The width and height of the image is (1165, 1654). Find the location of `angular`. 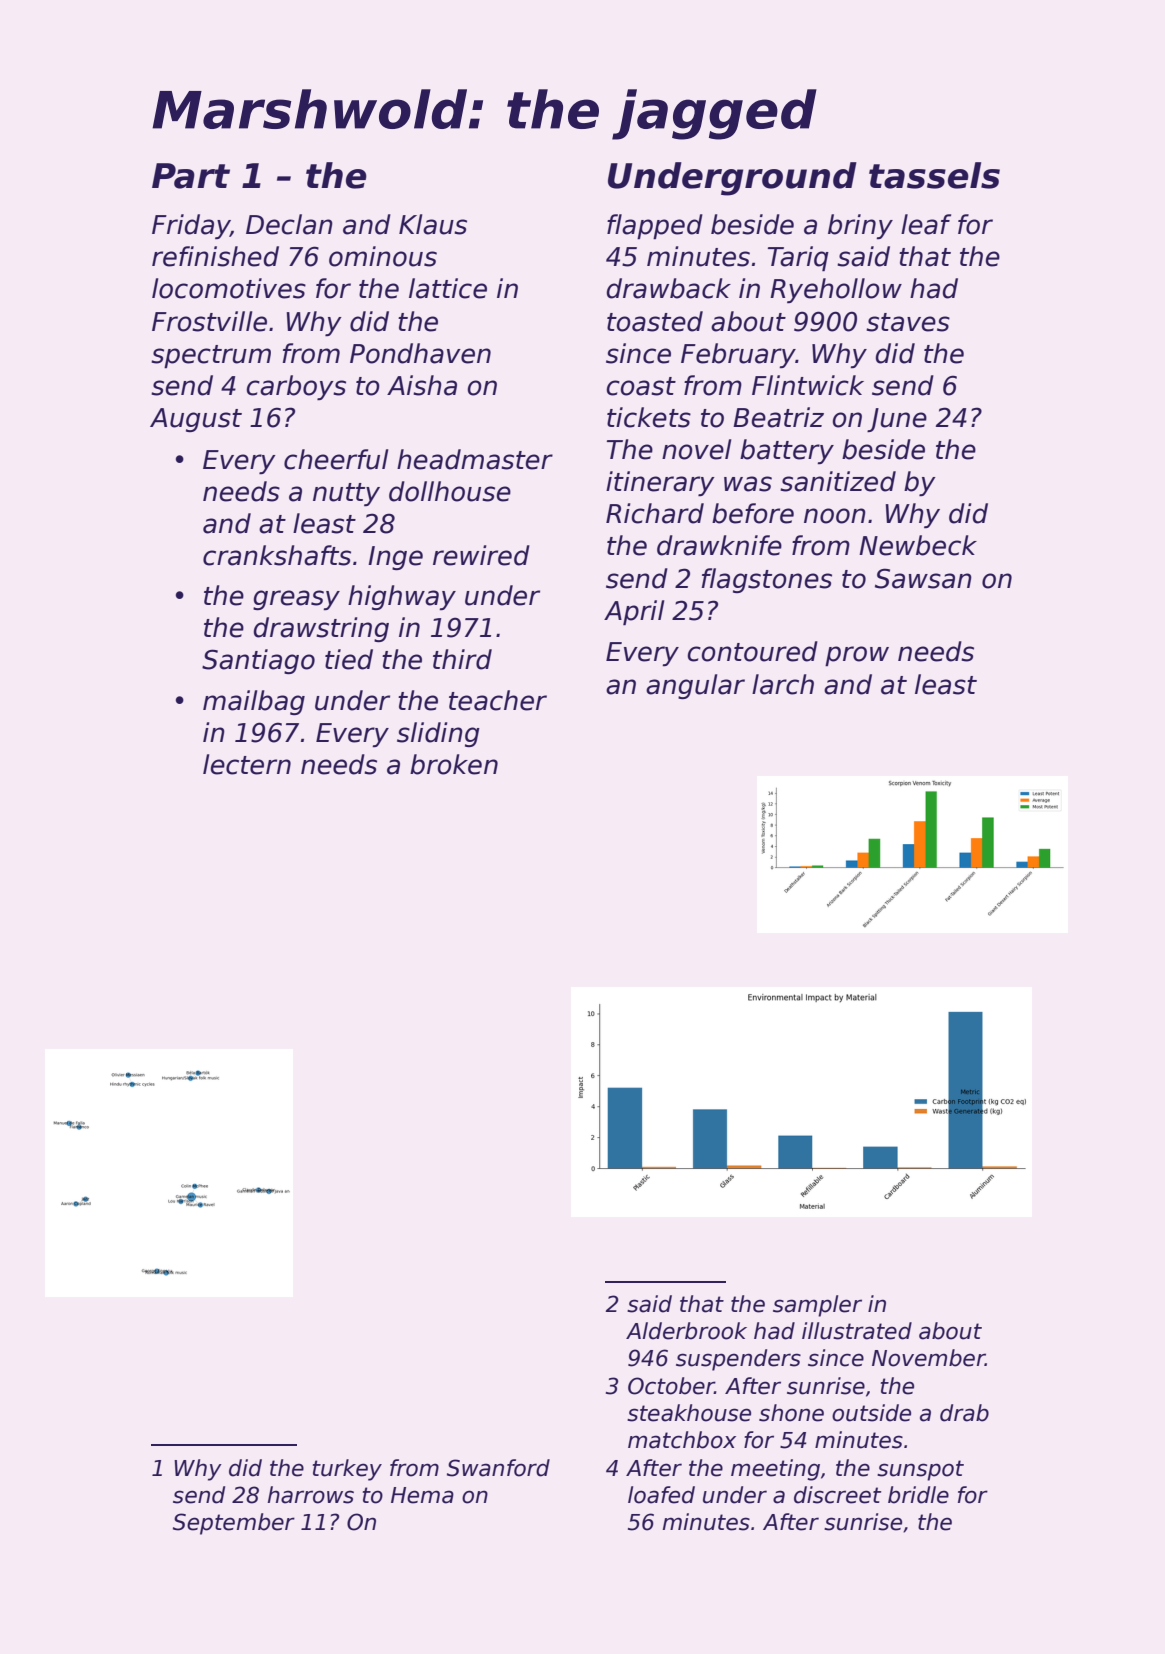

angular is located at coordinates (695, 686).
